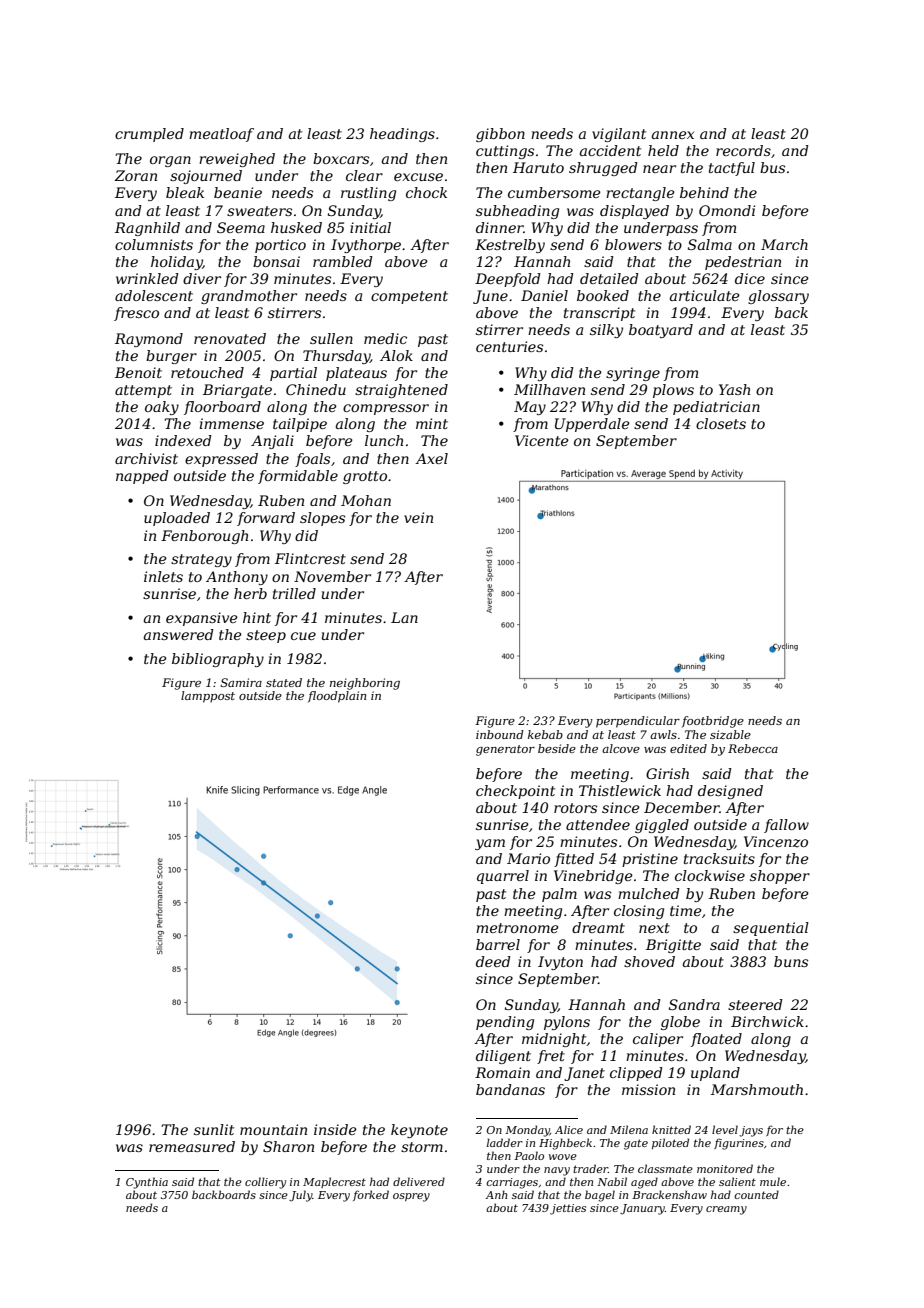  Describe the element at coordinates (500, 734) in the document. I see `inbound` at that location.
